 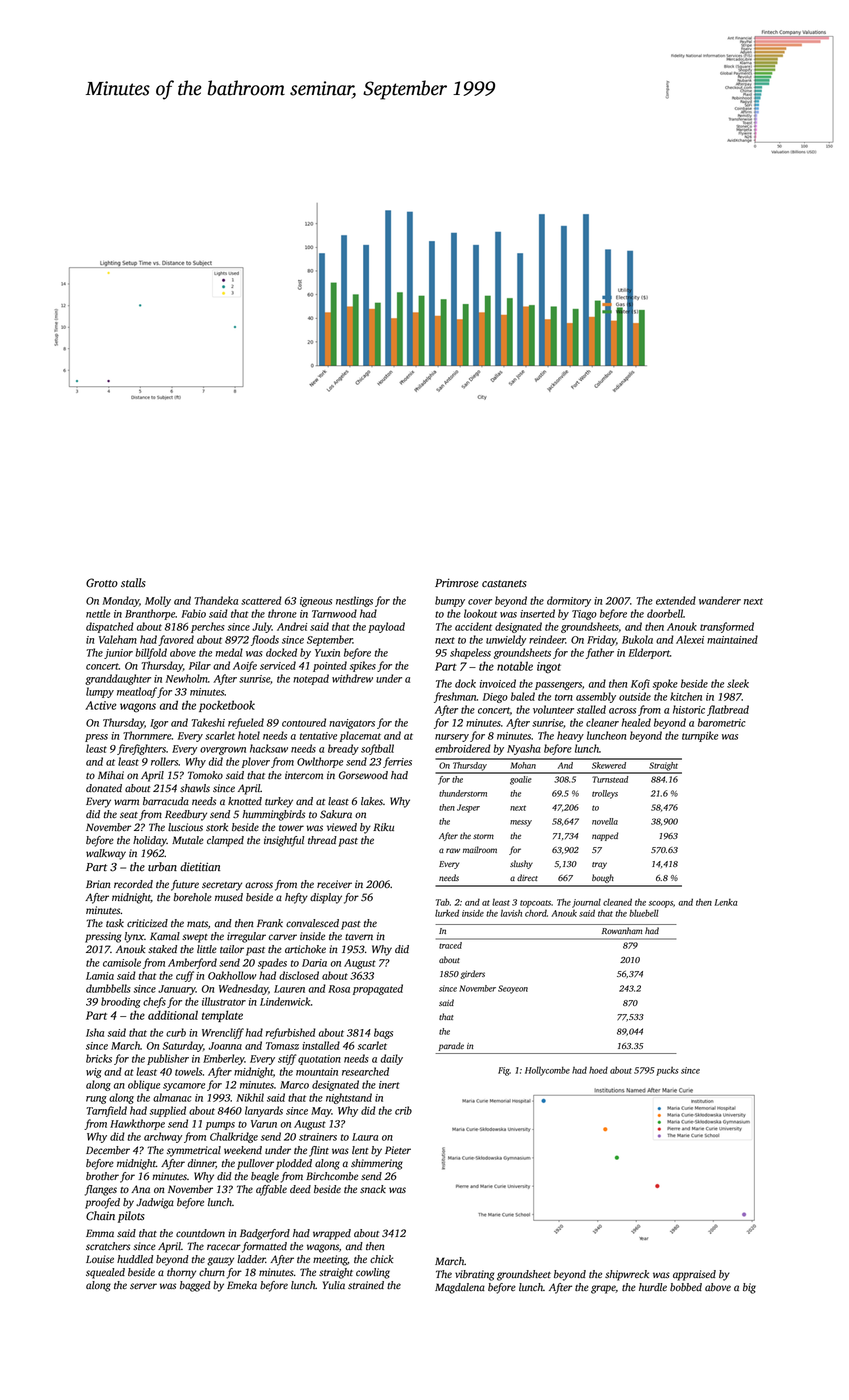 What do you see at coordinates (457, 583) in the screenshot?
I see `Primrose` at bounding box center [457, 583].
